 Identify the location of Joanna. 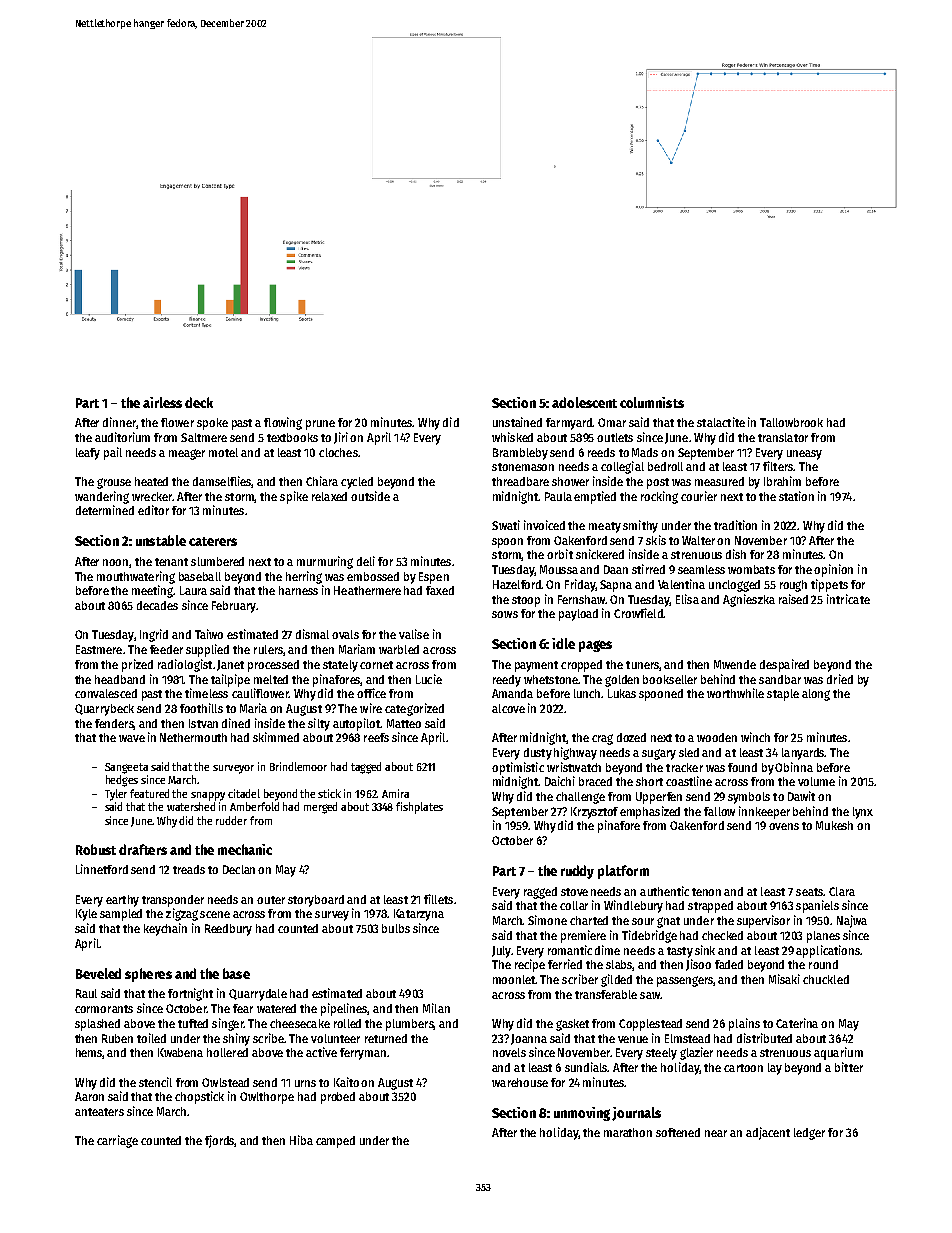
(529, 1039).
